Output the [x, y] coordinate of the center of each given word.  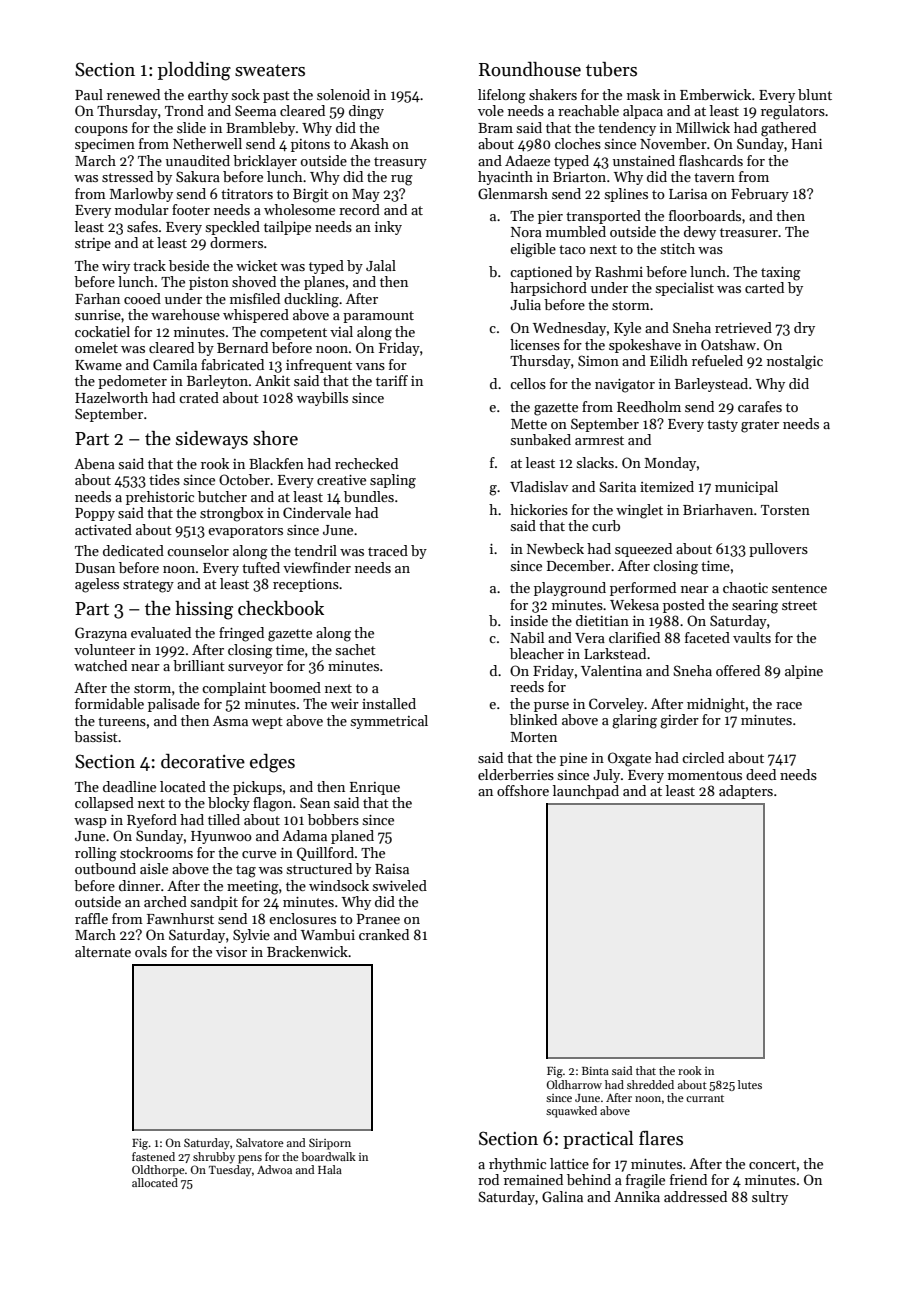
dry [804, 329]
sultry [770, 1198]
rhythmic [517, 1165]
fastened [153, 1156]
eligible [533, 250]
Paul [89, 94]
